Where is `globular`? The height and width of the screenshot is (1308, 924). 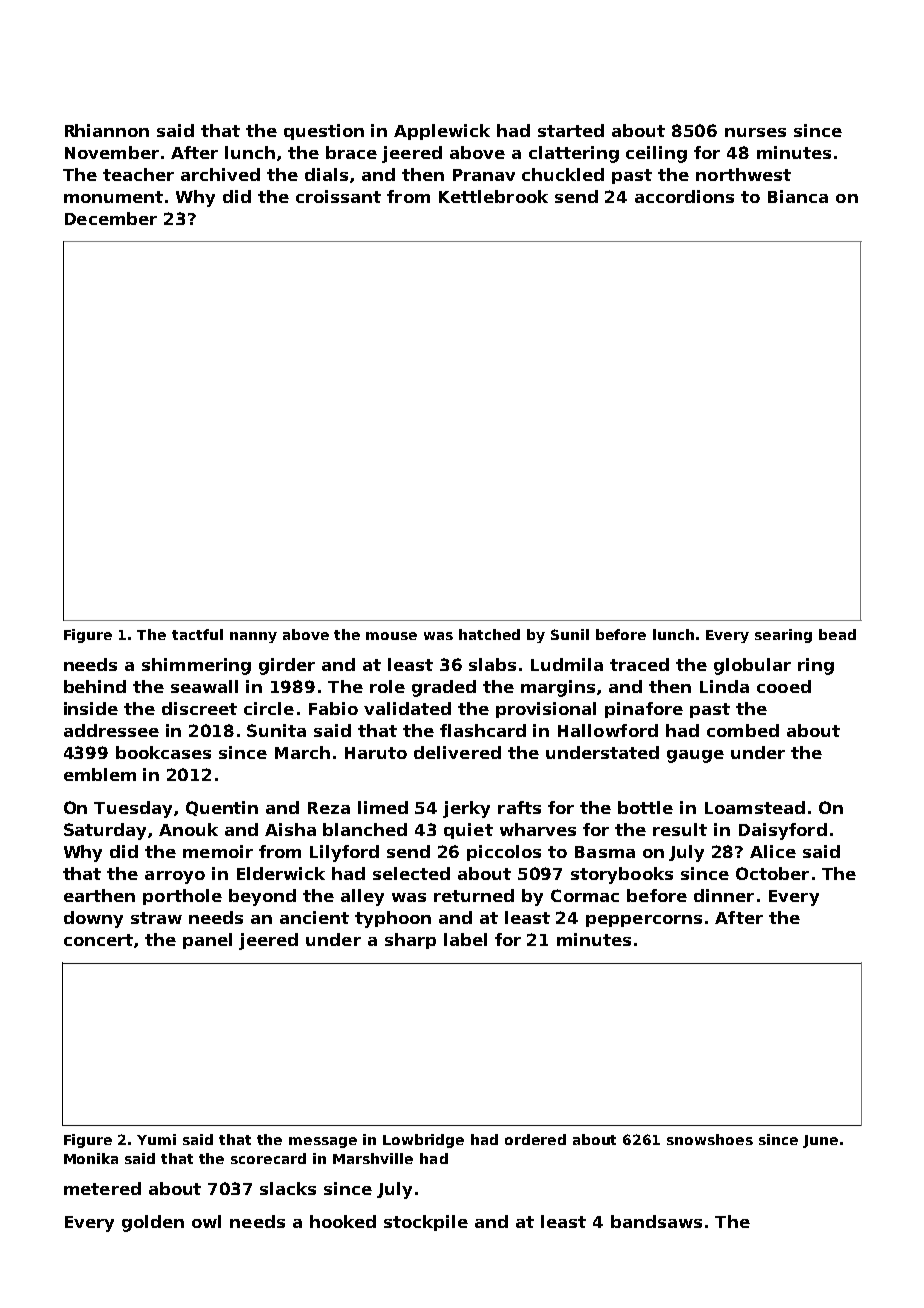 globular is located at coordinates (752, 666).
